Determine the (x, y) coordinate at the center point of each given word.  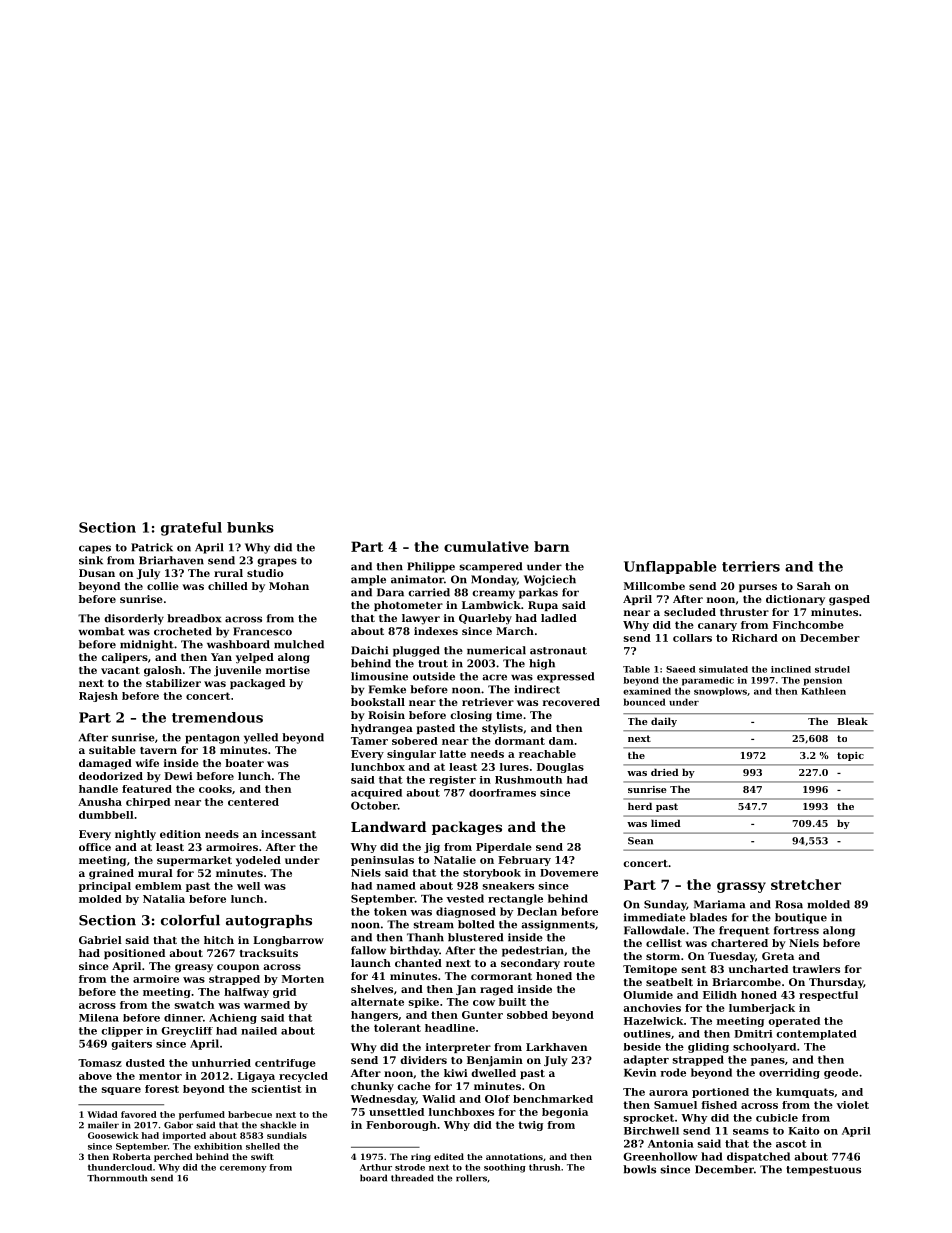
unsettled (396, 1112)
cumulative (486, 546)
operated (794, 1022)
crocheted (183, 631)
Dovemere (569, 873)
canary (717, 627)
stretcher (806, 884)
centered (253, 802)
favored (139, 1114)
